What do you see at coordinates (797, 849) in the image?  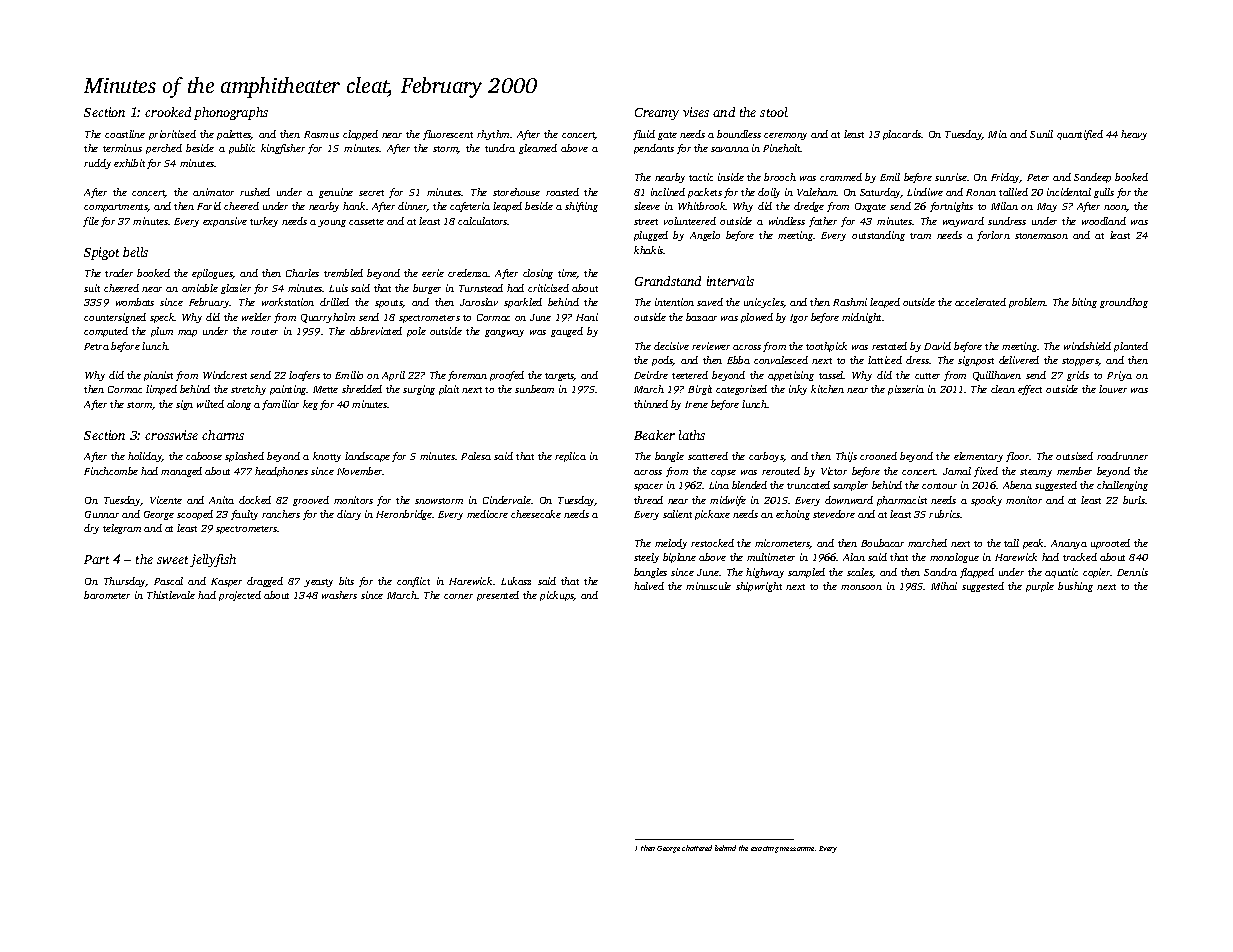 I see `mezzanine` at bounding box center [797, 849].
